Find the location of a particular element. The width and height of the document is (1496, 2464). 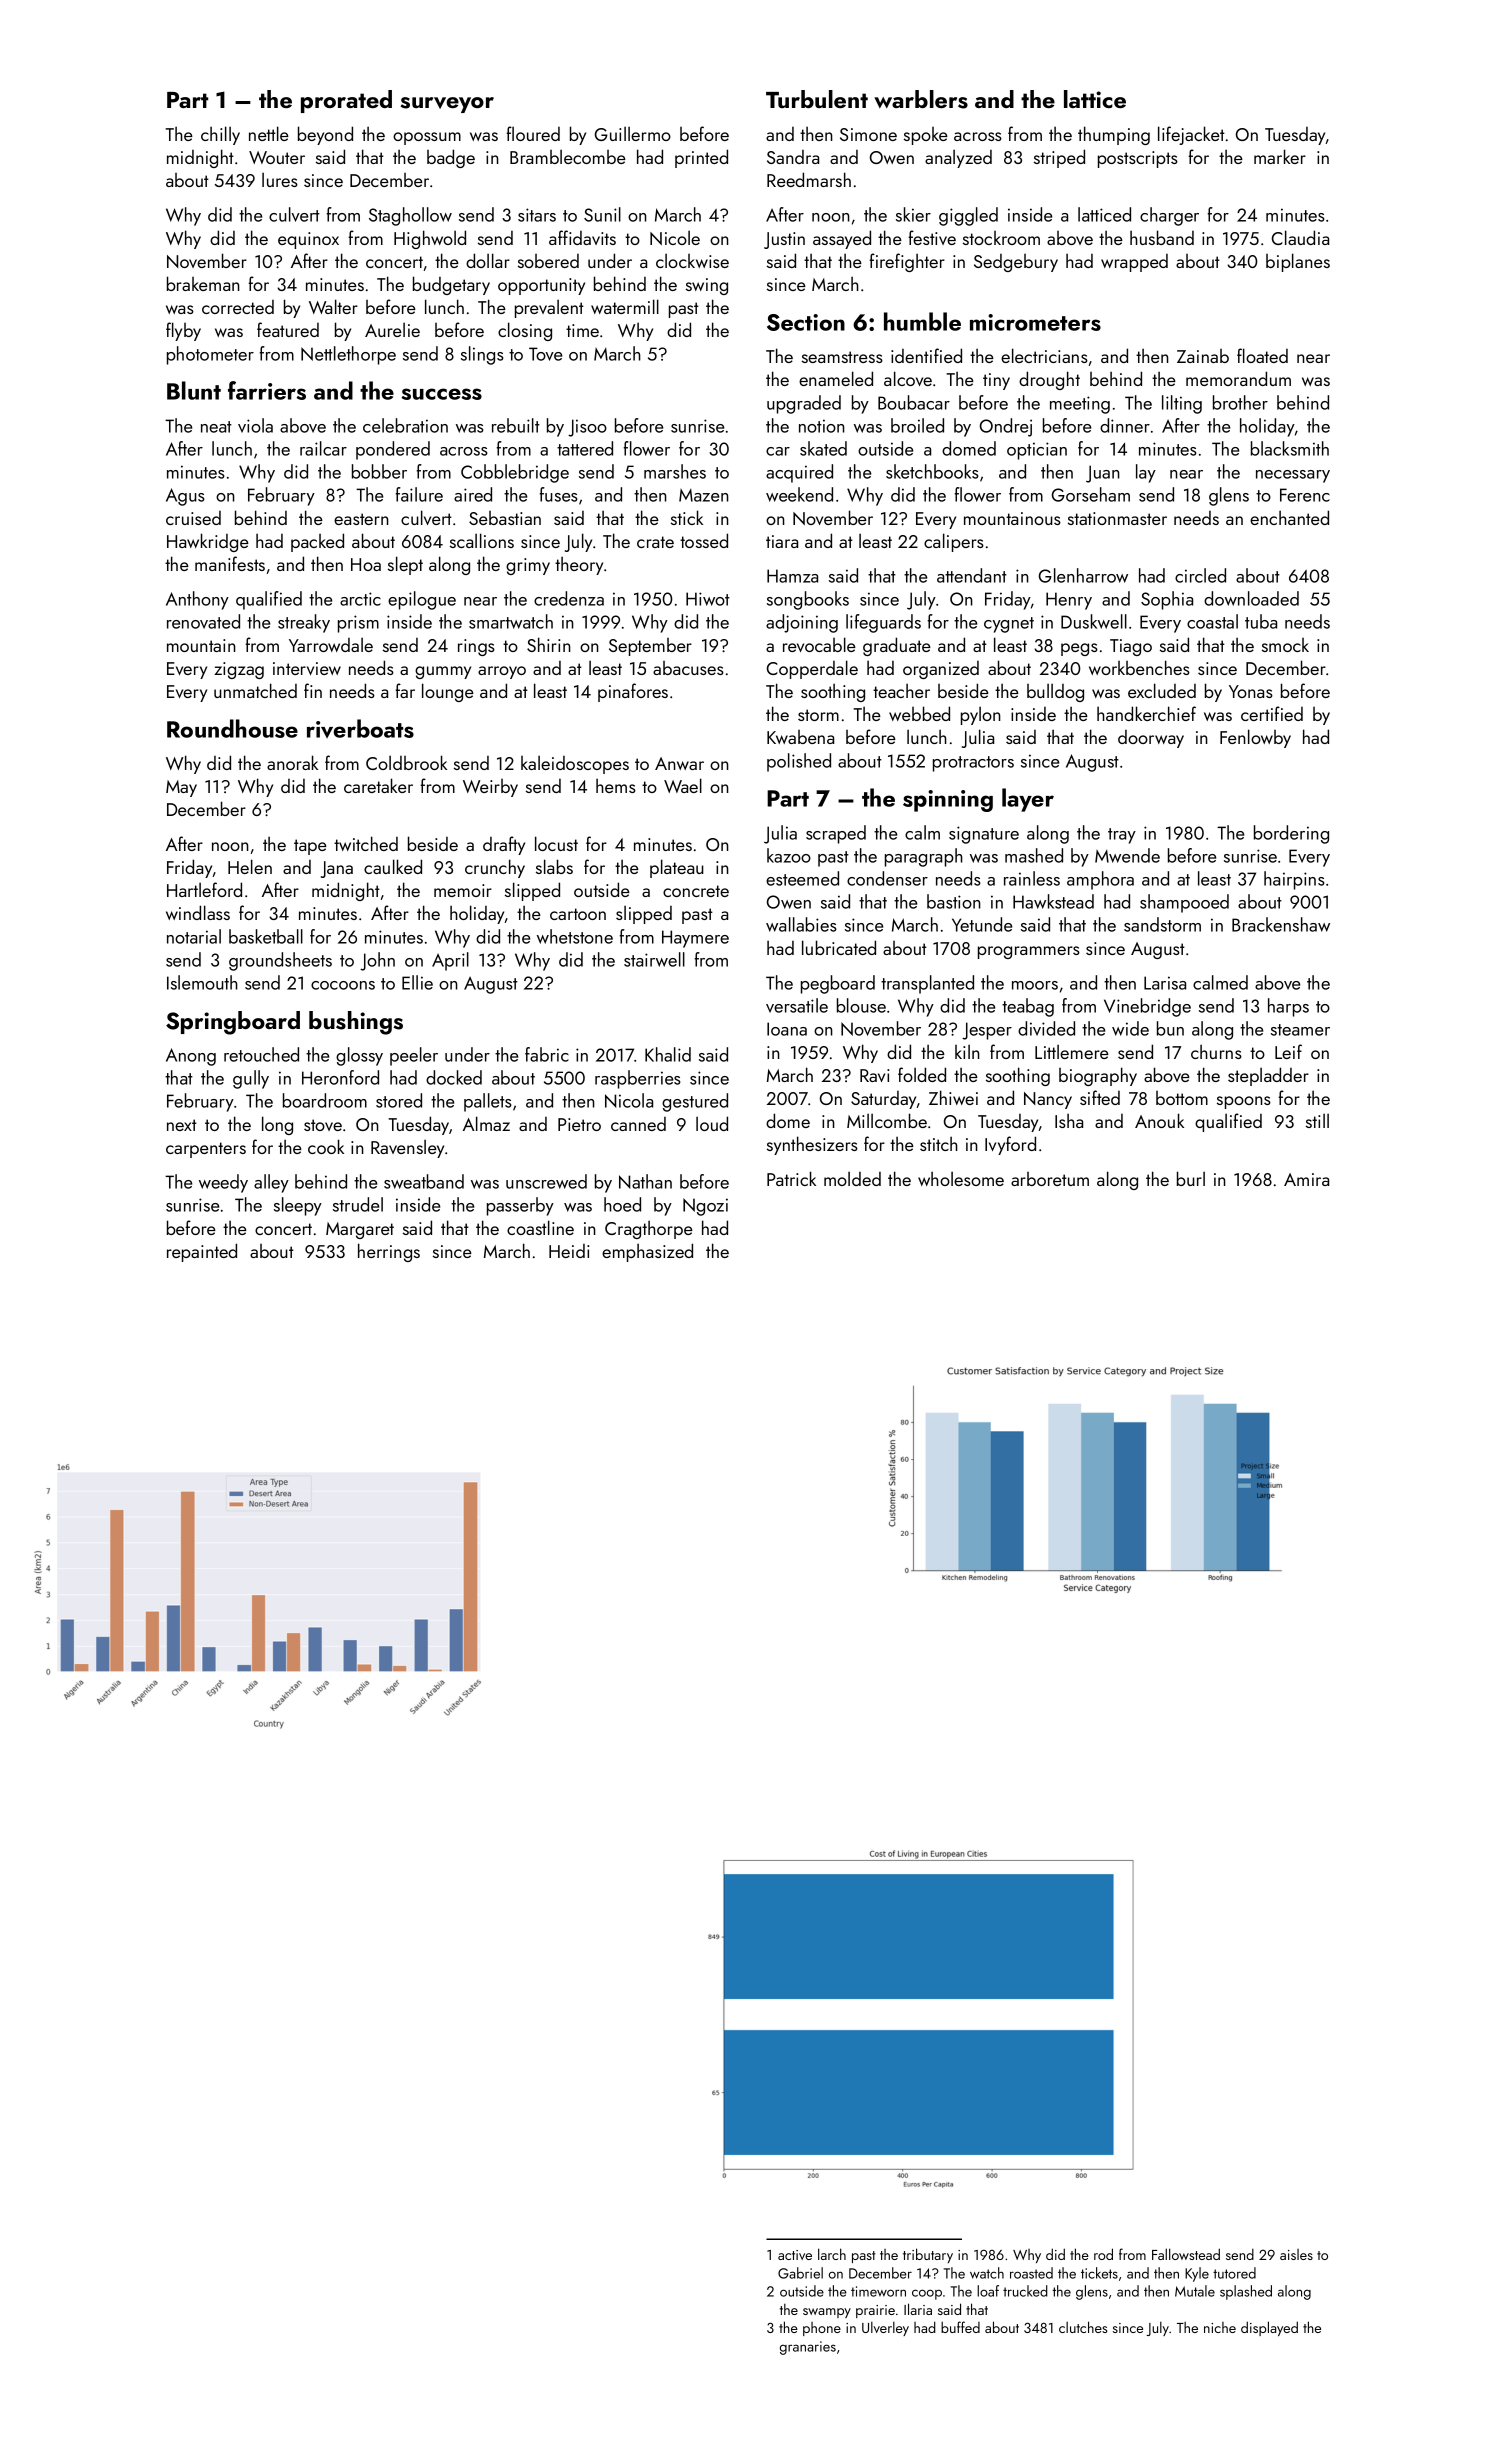

phone is located at coordinates (822, 2329).
